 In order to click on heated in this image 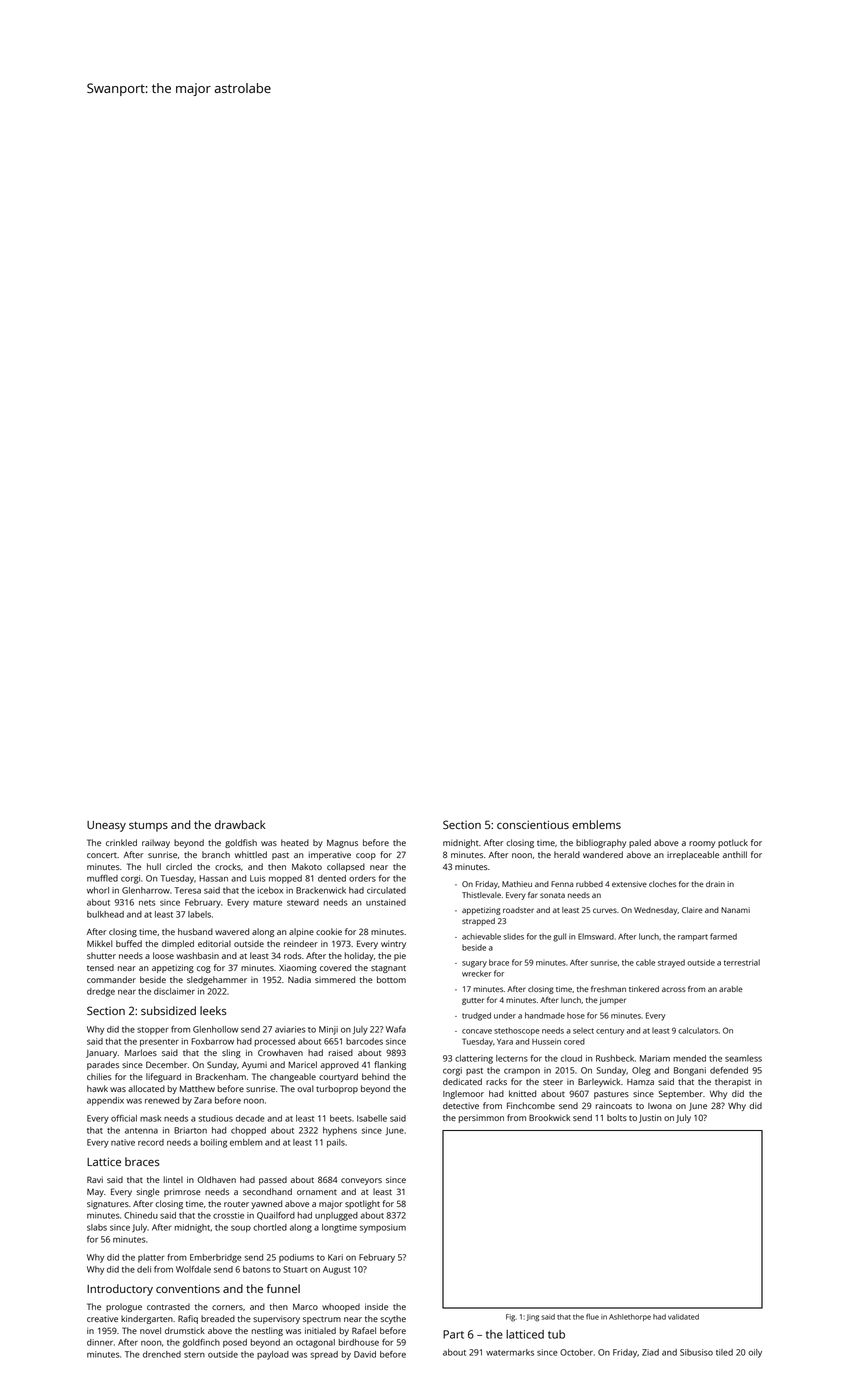, I will do `click(295, 842)`.
